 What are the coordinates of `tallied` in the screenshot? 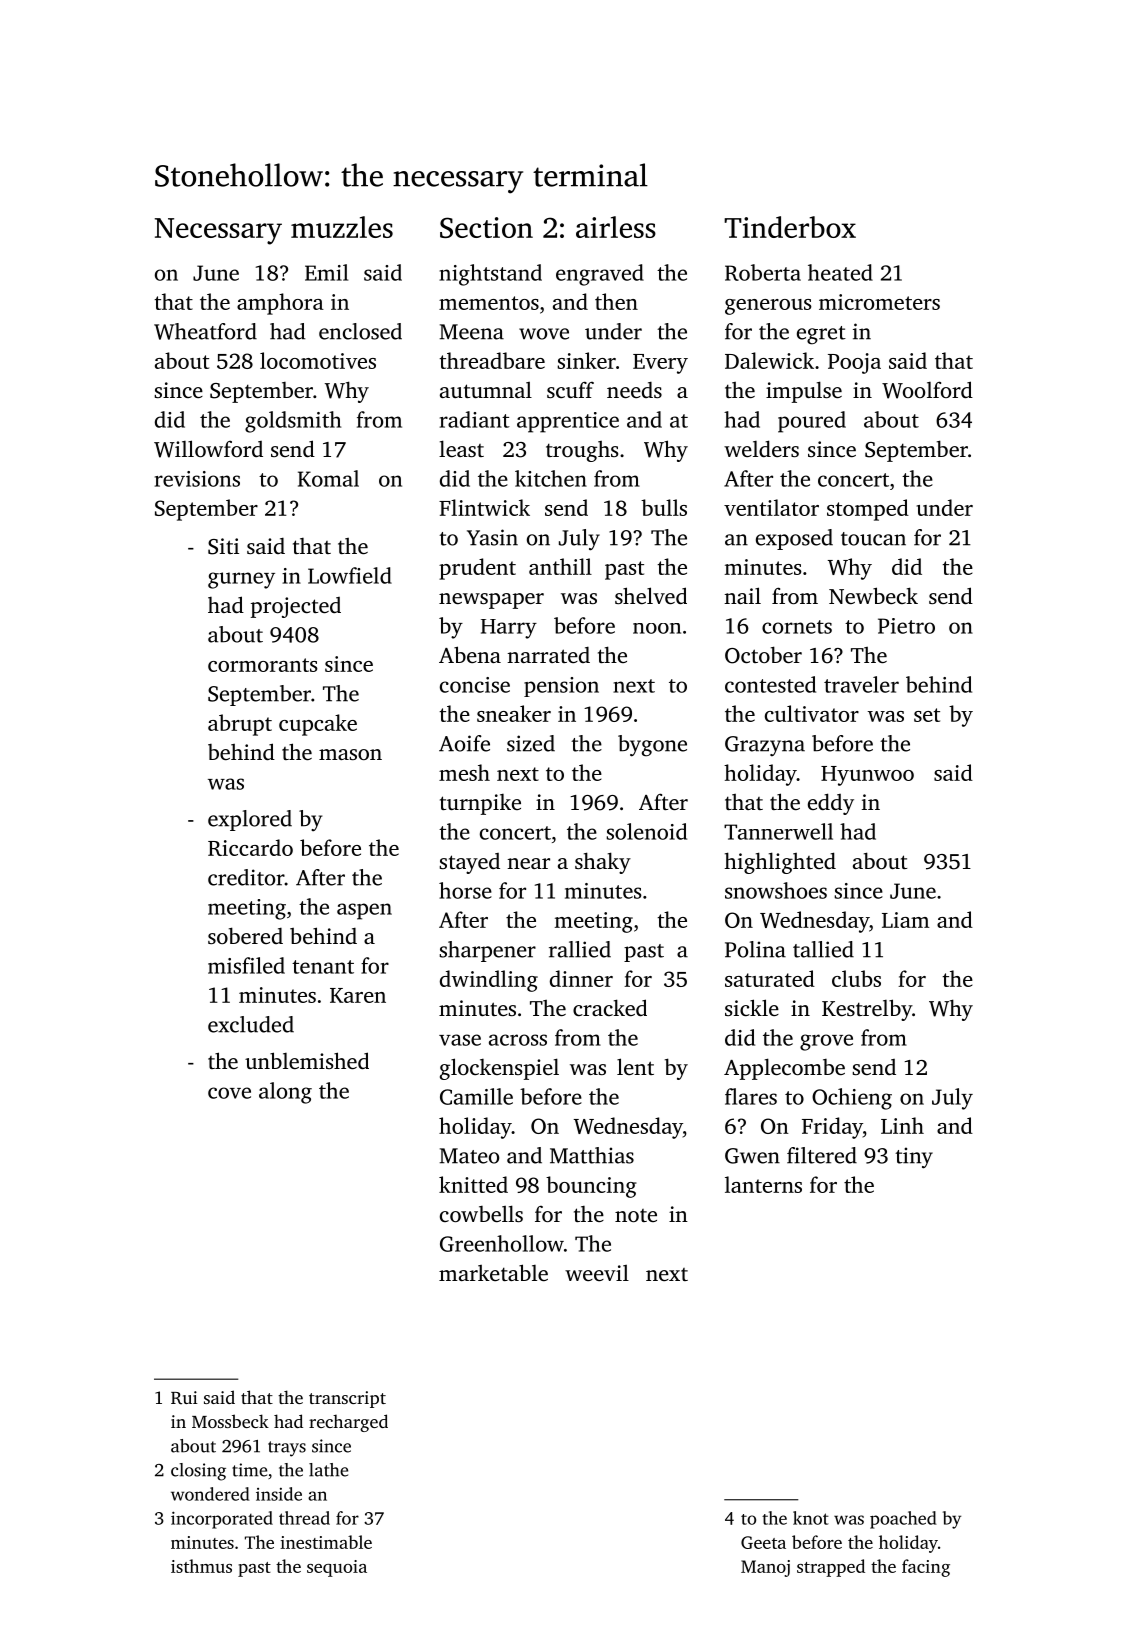 It's located at (823, 949).
